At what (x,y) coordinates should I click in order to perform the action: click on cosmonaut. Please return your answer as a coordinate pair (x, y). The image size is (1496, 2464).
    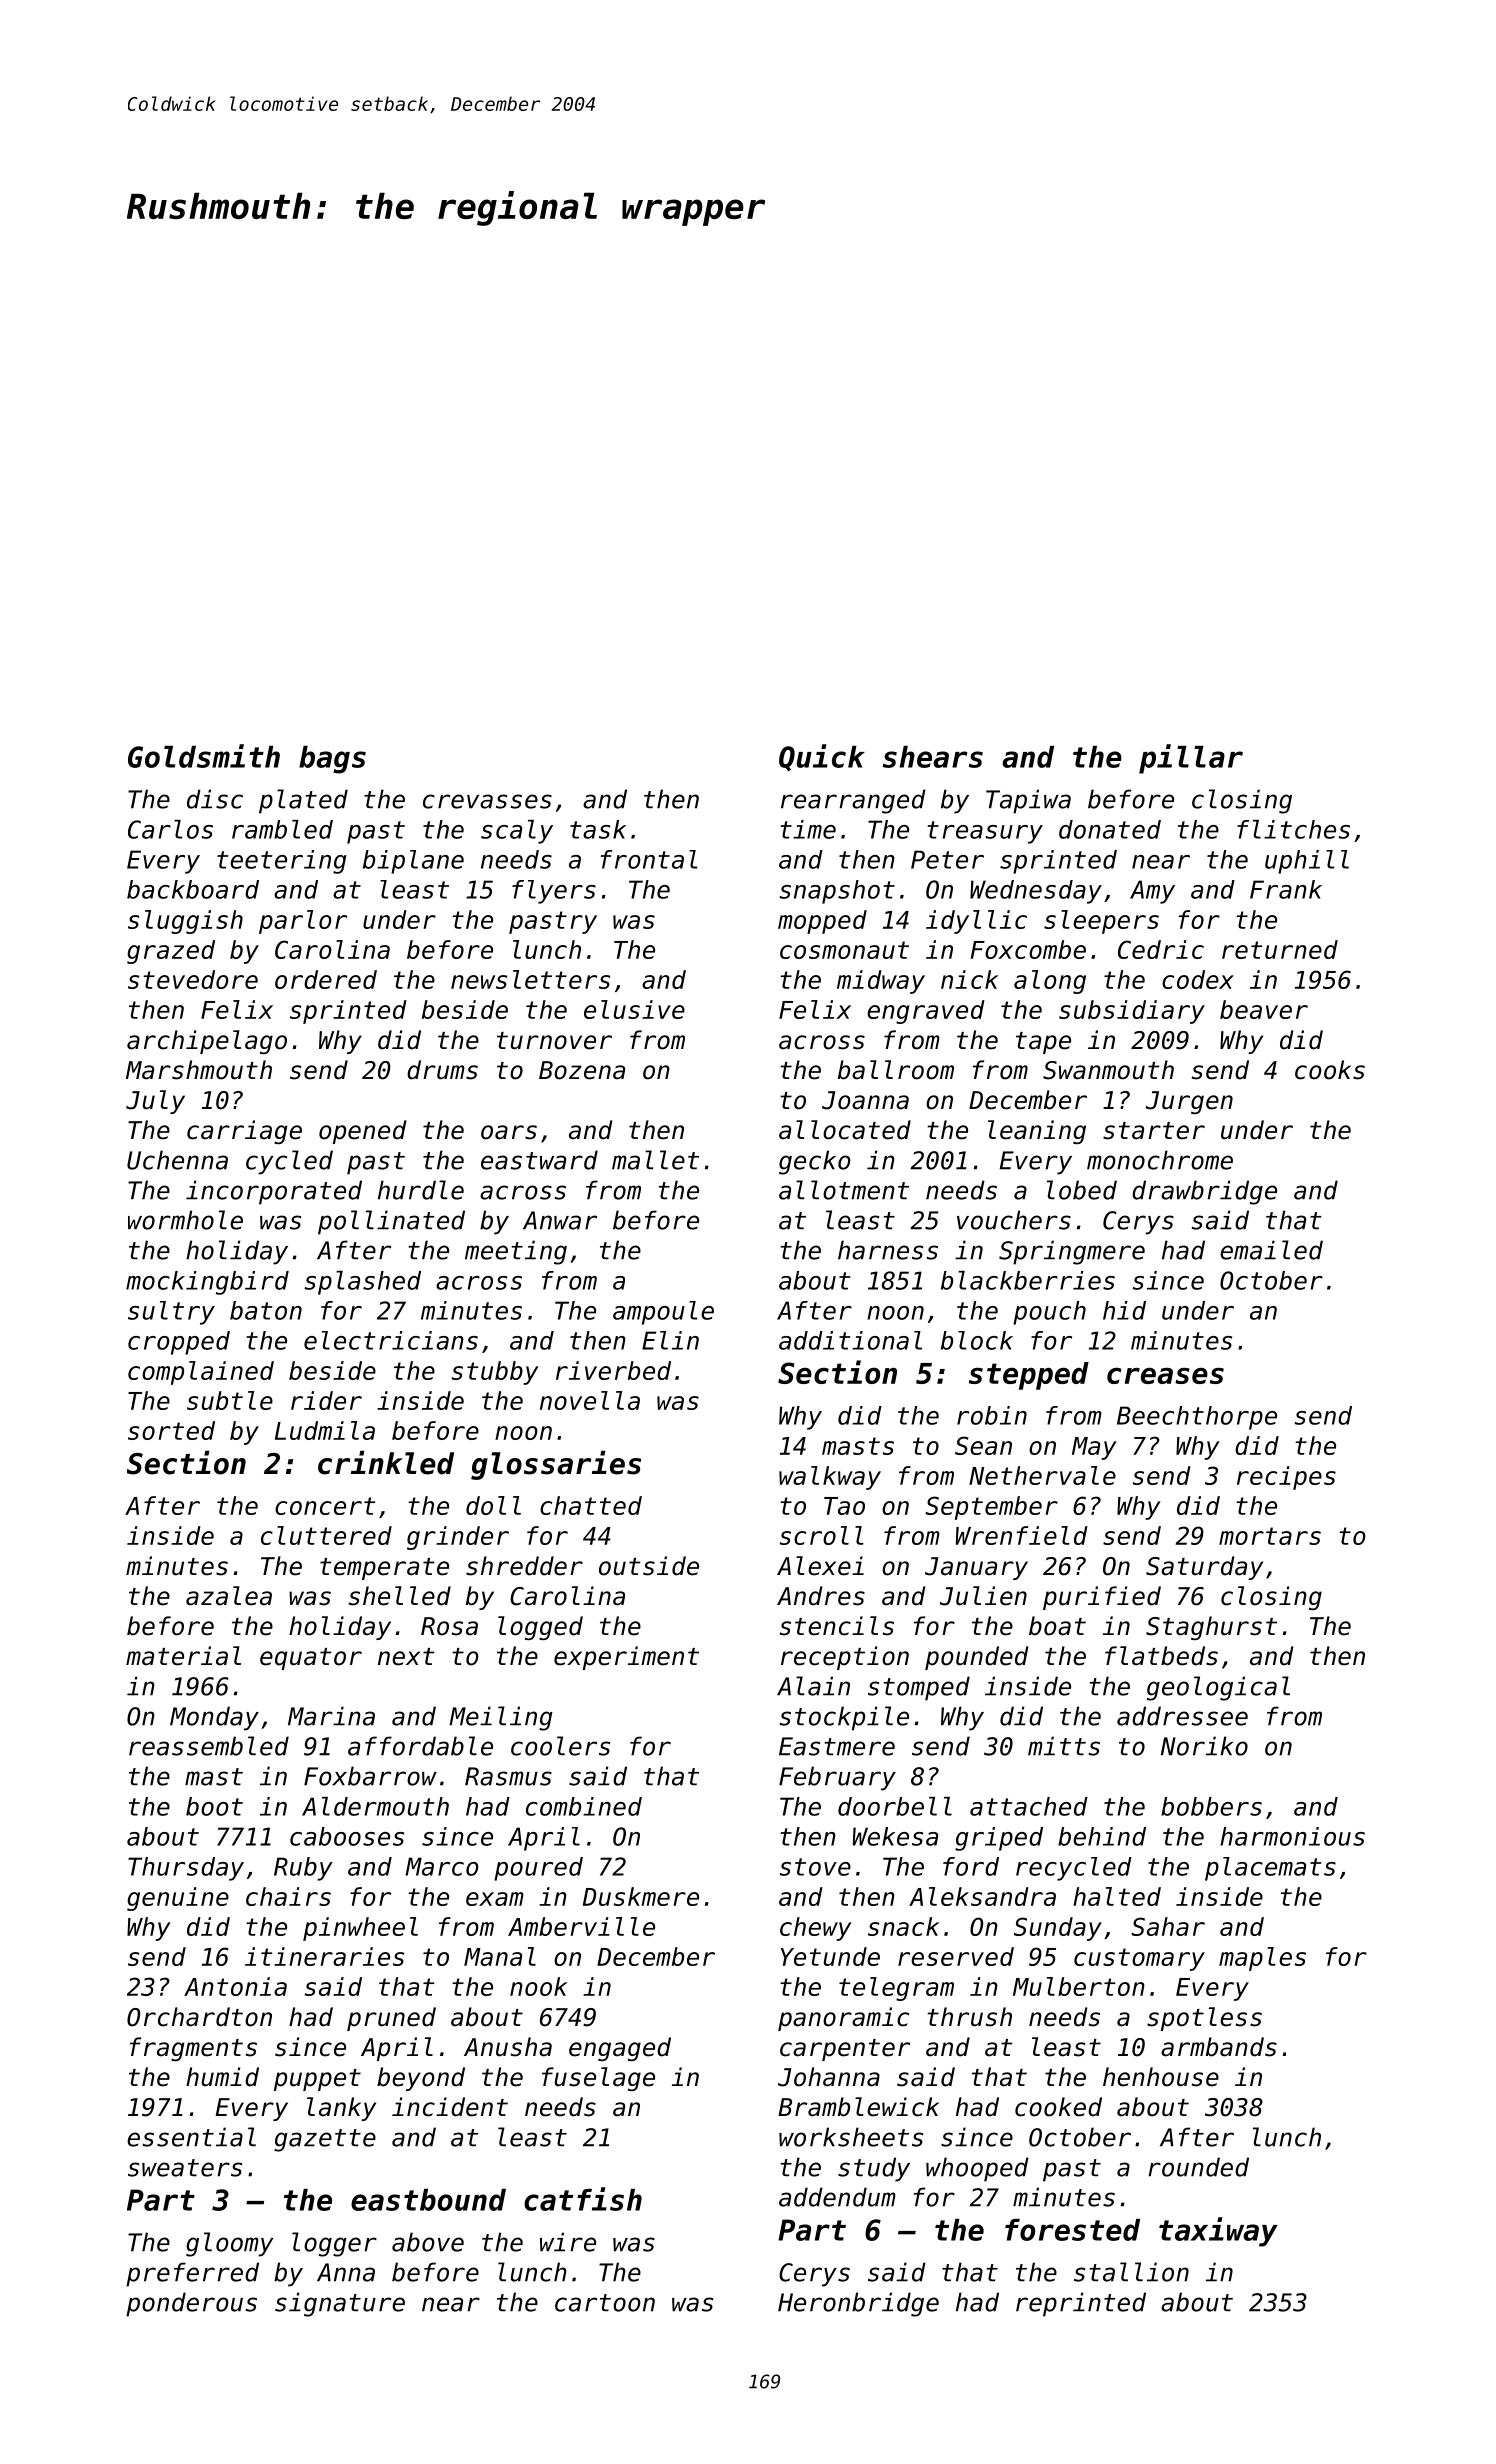
    Looking at the image, I should click on (844, 950).
